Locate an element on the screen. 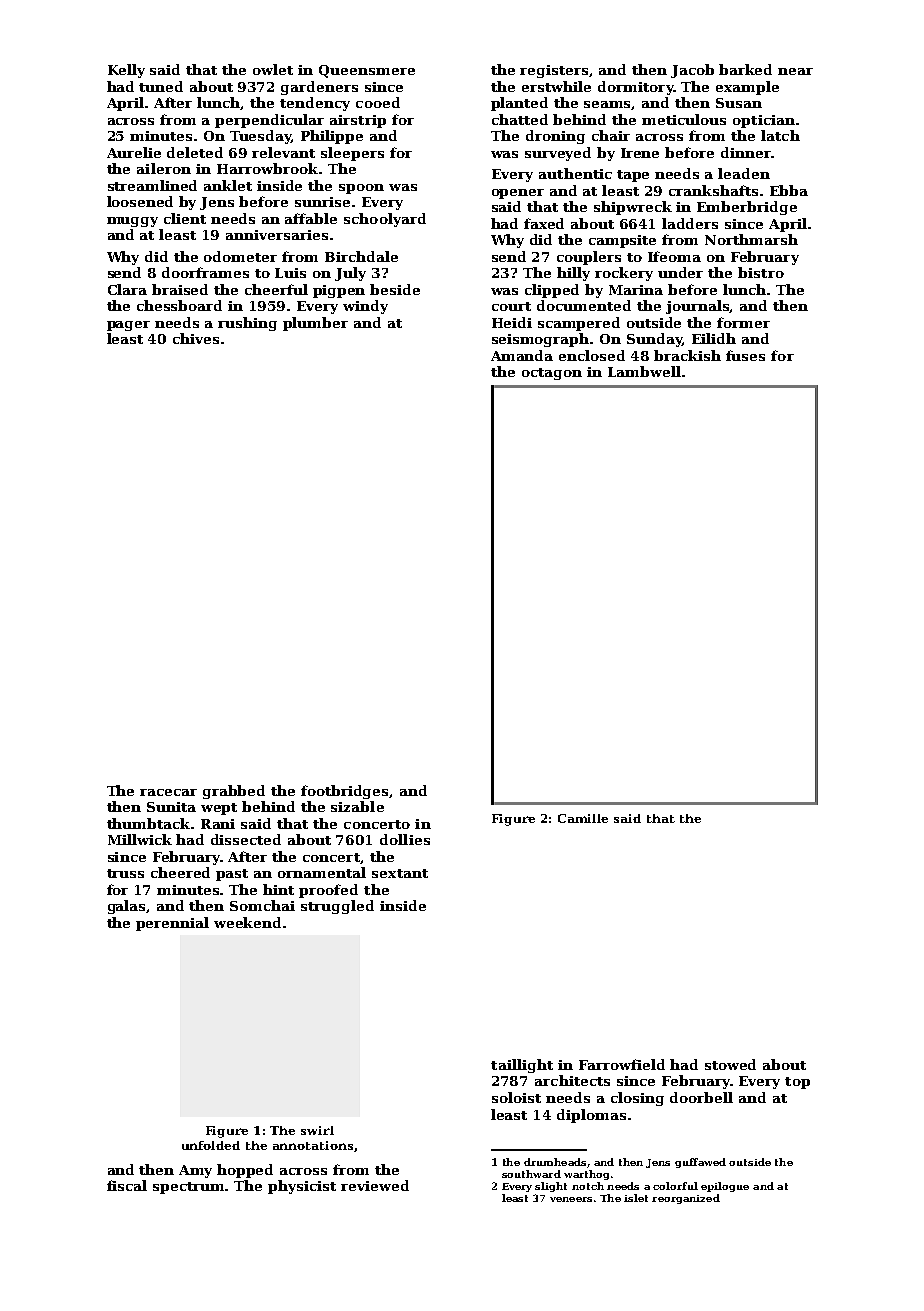 This screenshot has height=1311, width=924. chives is located at coordinates (196, 338).
